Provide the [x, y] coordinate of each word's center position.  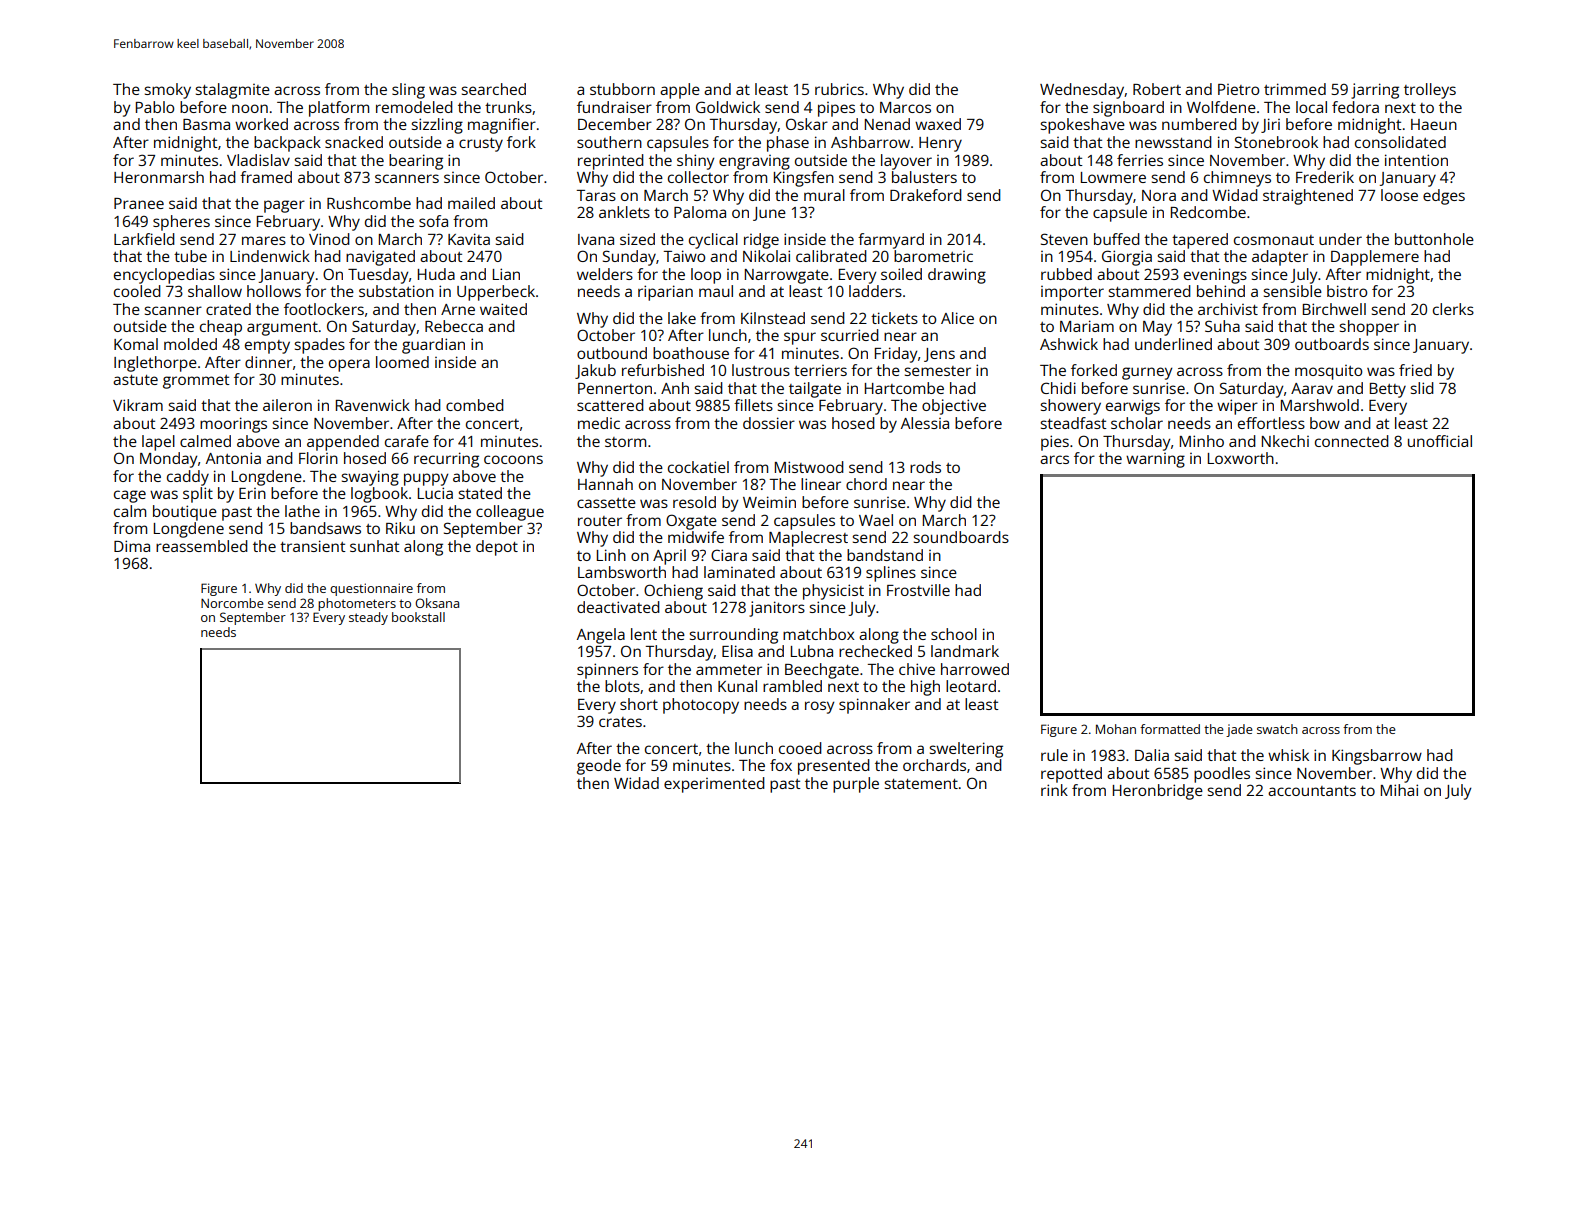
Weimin [769, 502]
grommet [196, 382]
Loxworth [1241, 458]
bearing [416, 162]
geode [599, 767]
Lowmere [1113, 177]
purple [856, 785]
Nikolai [766, 256]
